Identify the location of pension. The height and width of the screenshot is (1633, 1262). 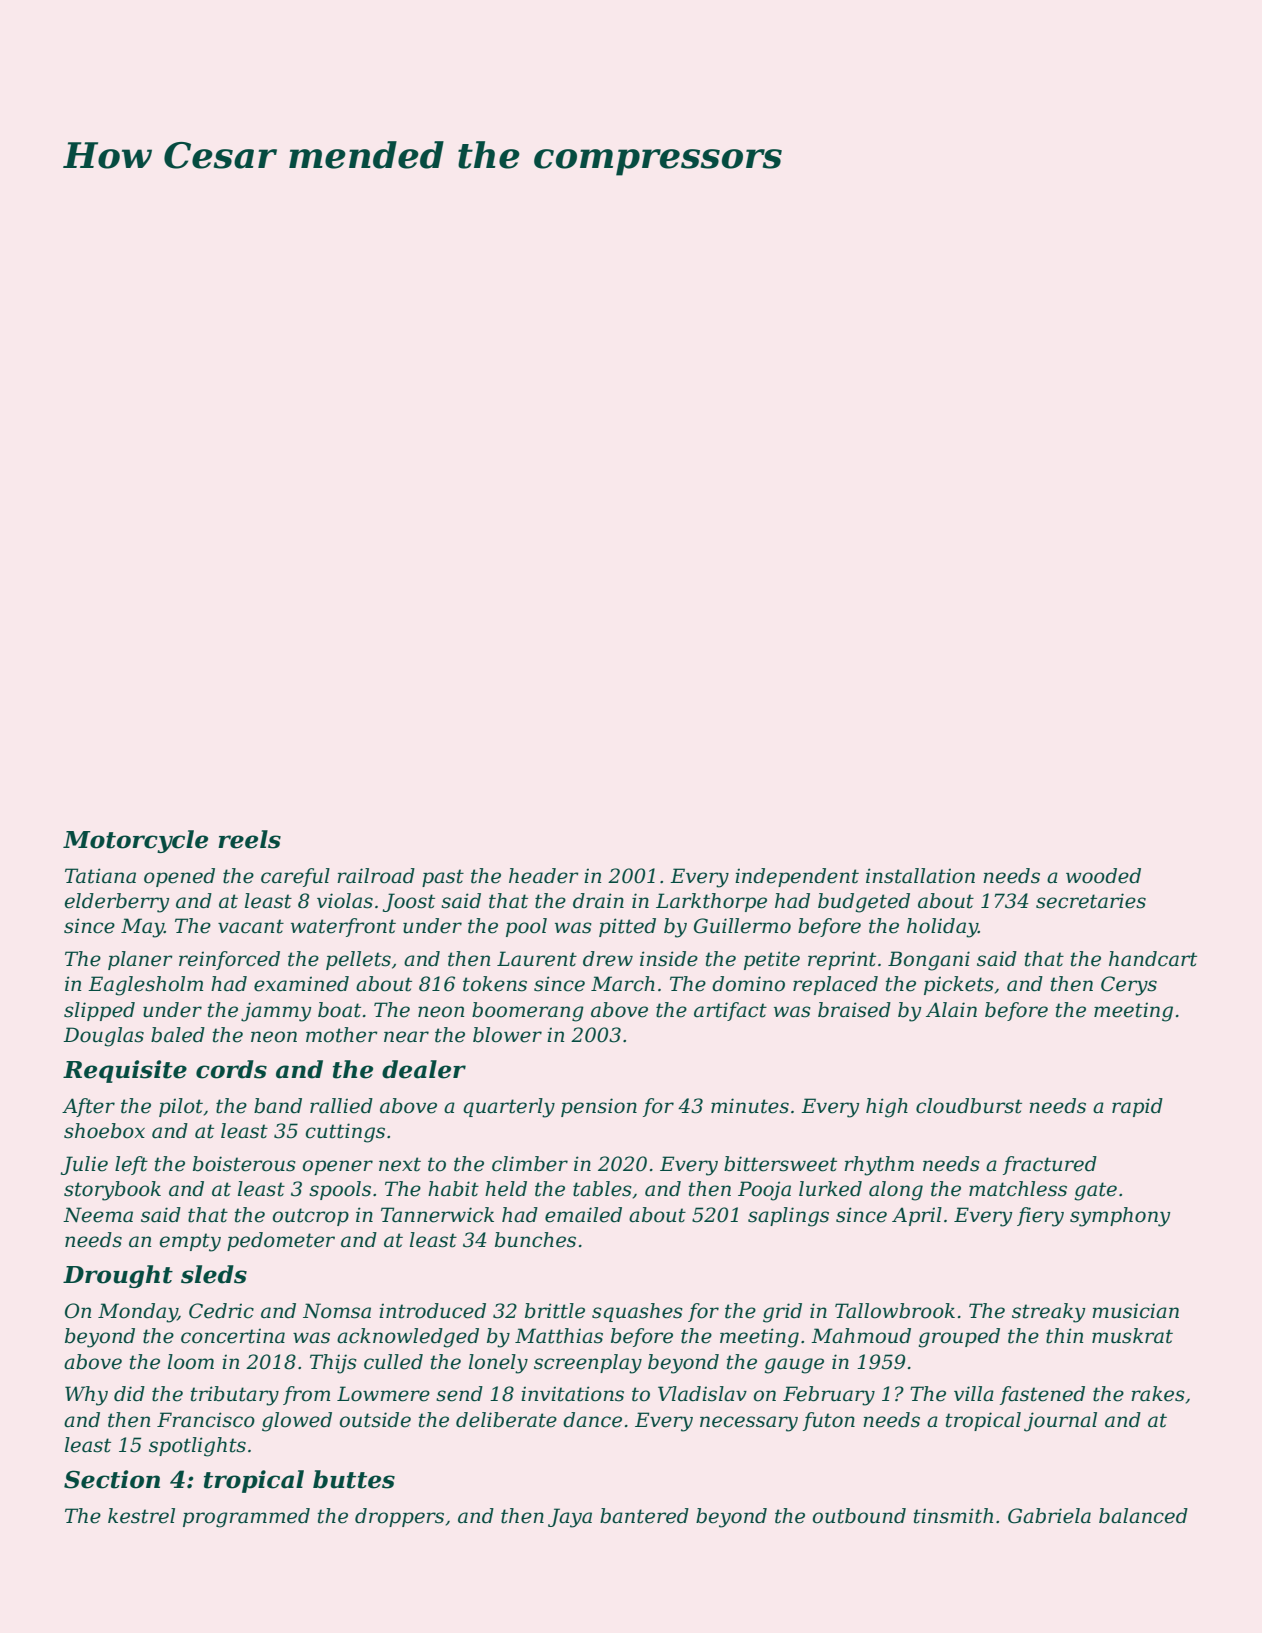
(599, 1107).
